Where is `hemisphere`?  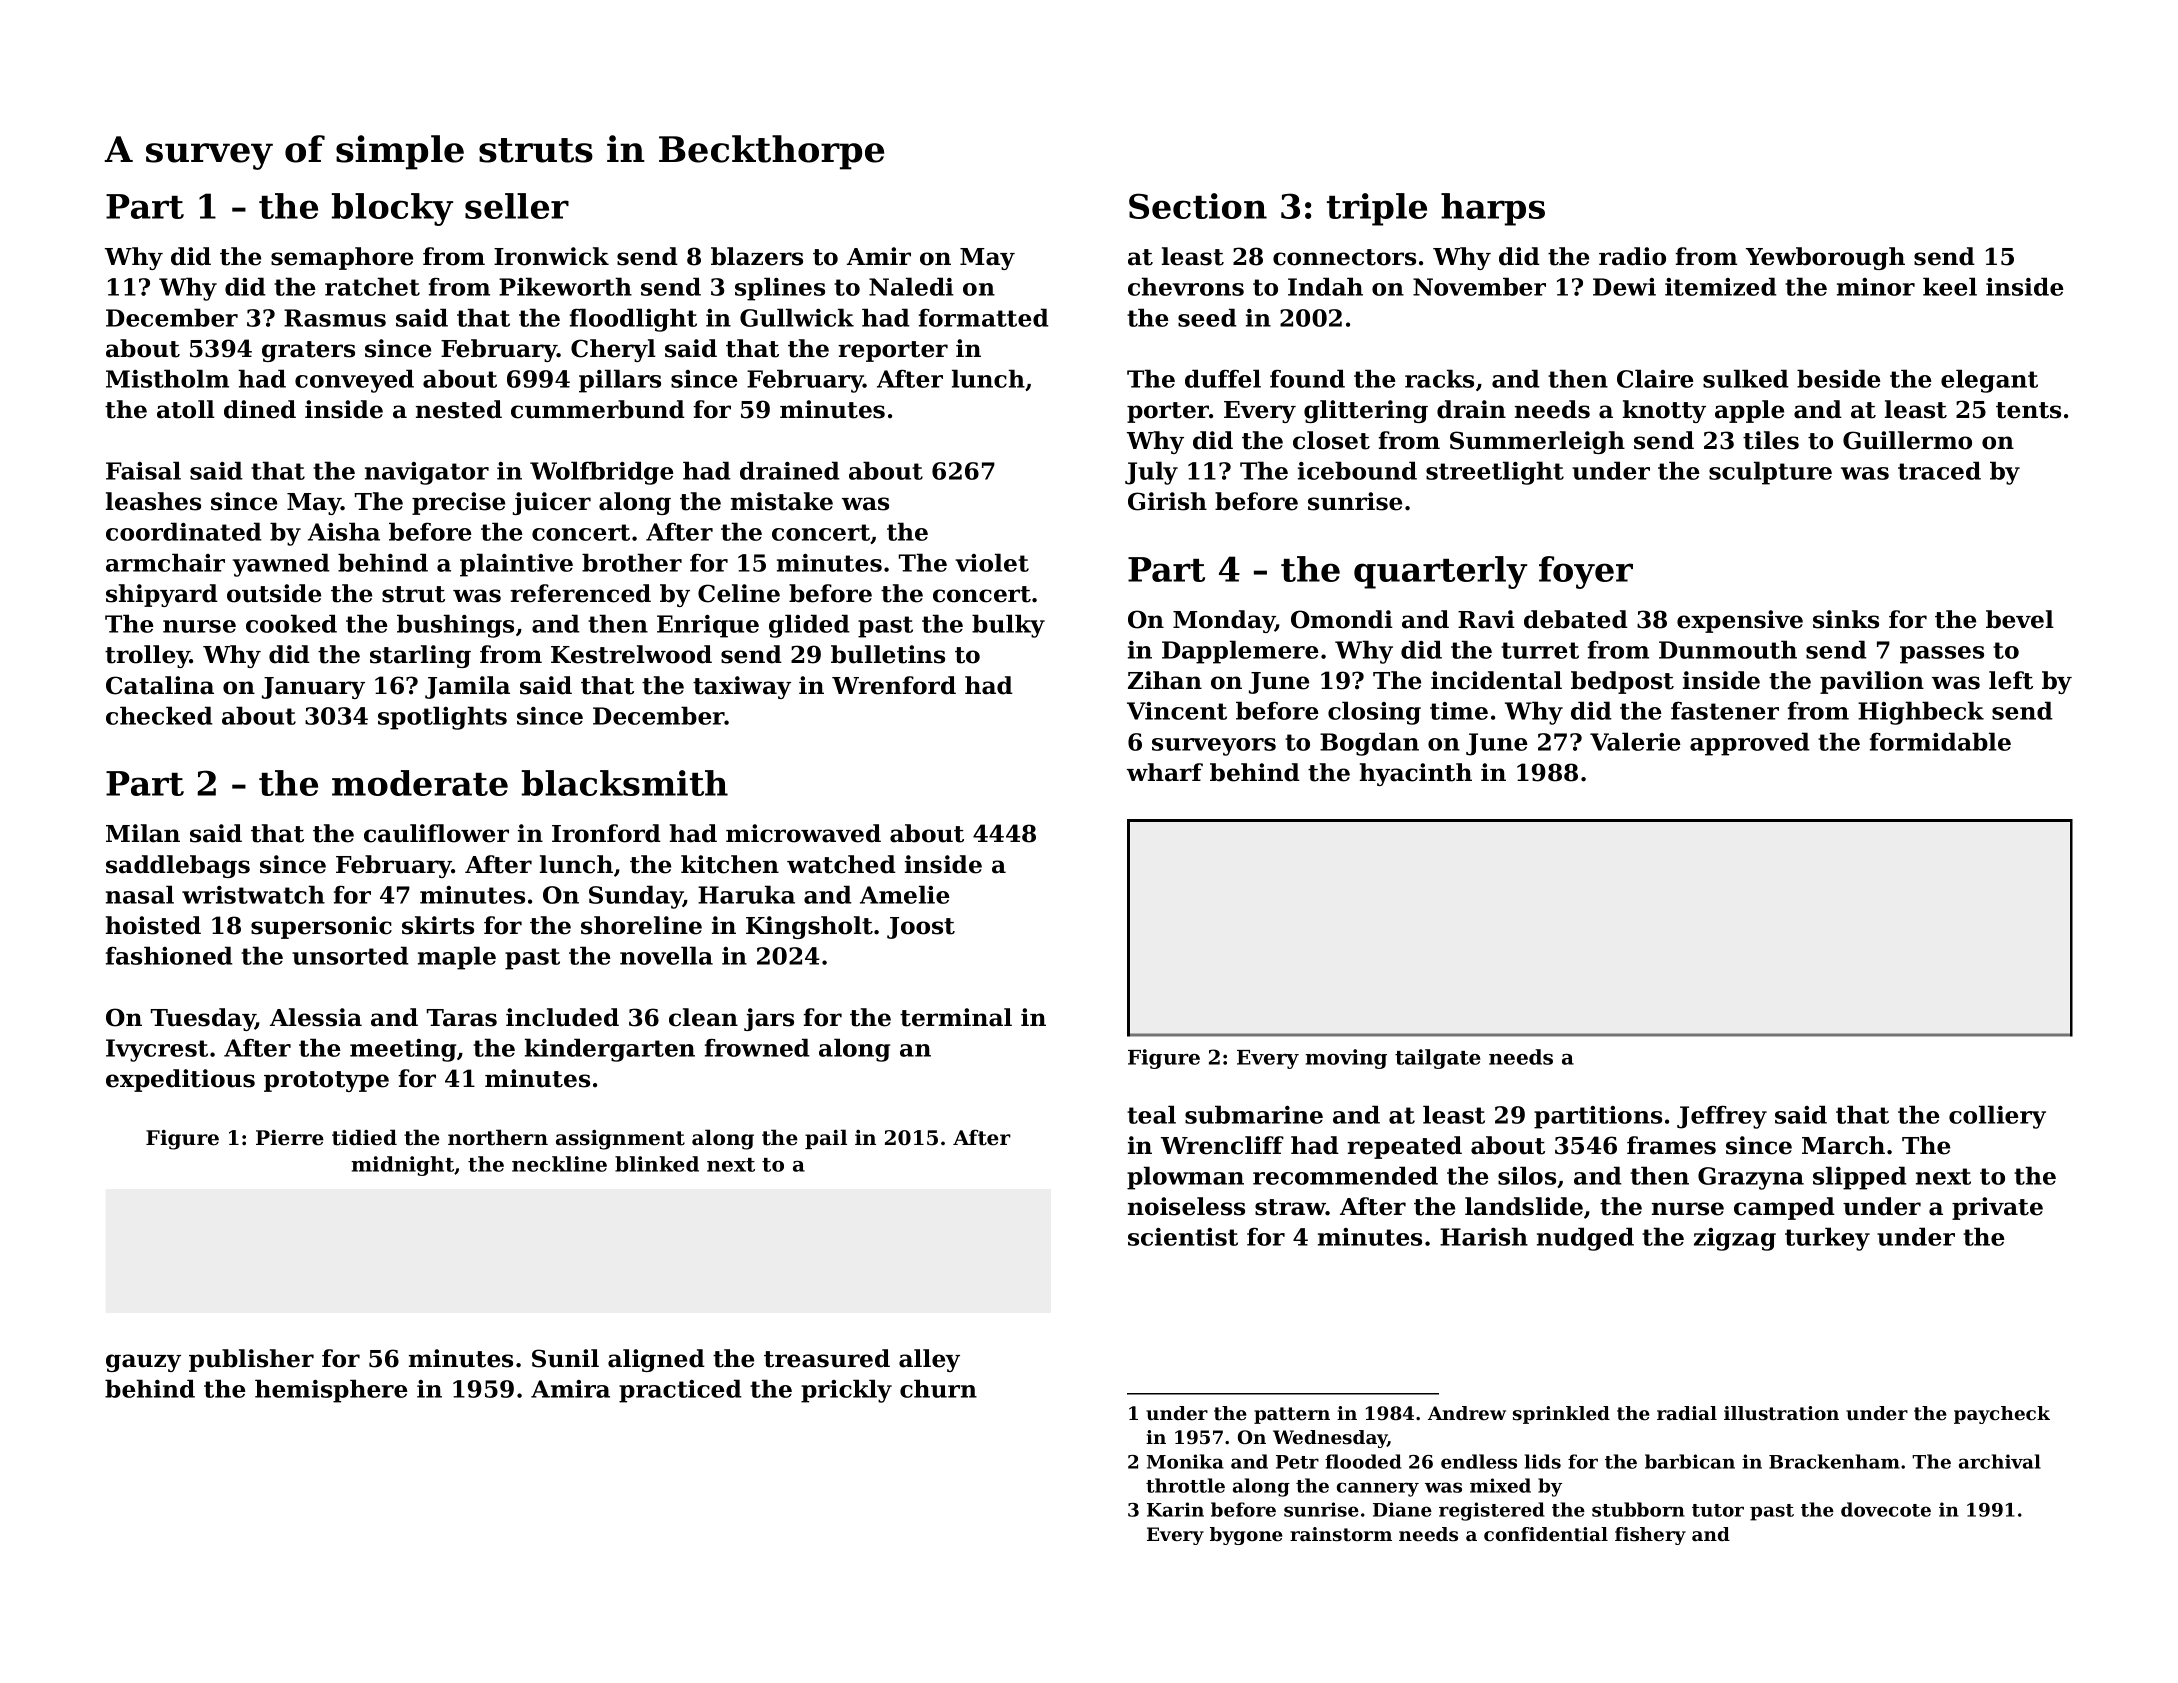 hemisphere is located at coordinates (331, 1391).
